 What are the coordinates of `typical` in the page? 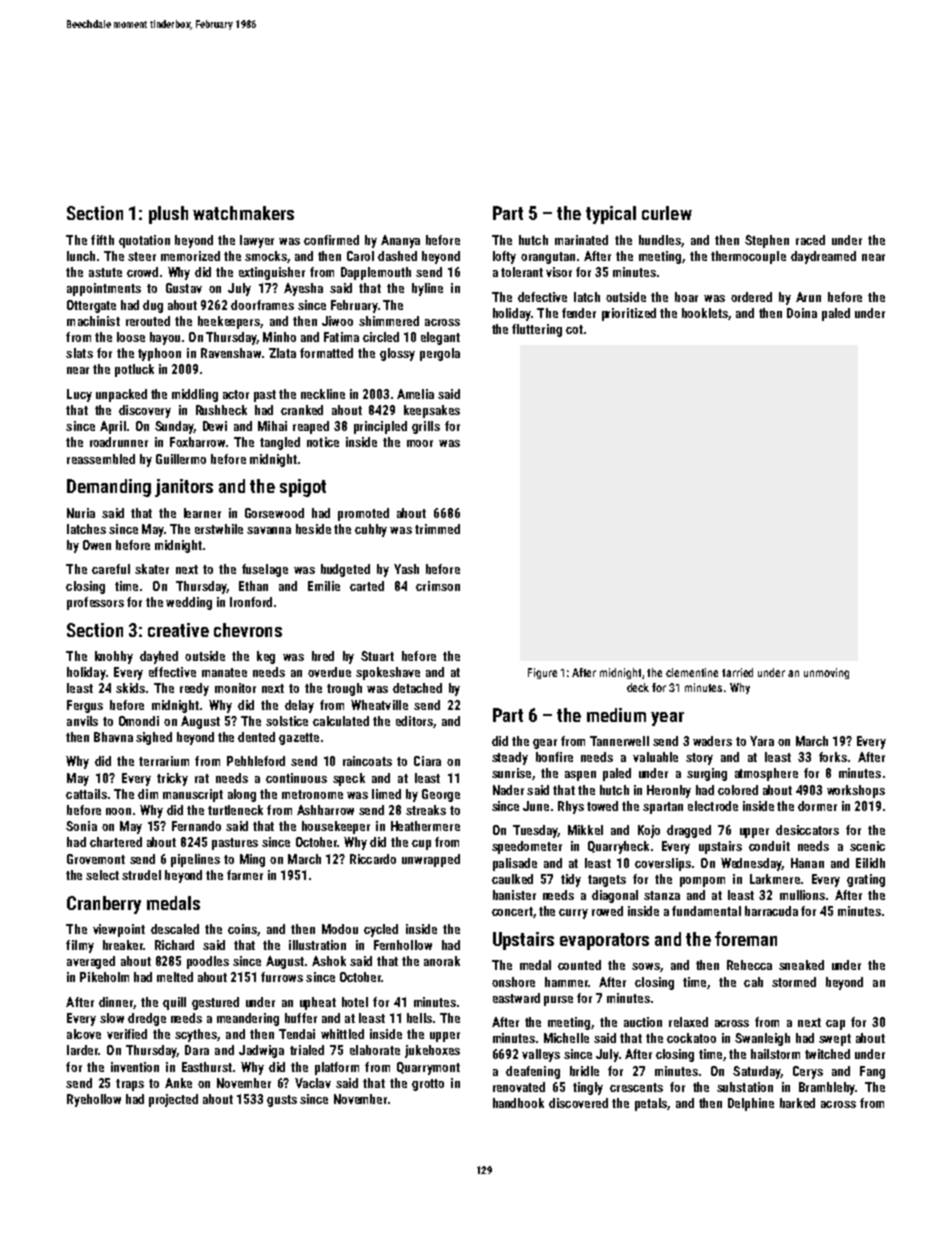 It's located at (611, 215).
